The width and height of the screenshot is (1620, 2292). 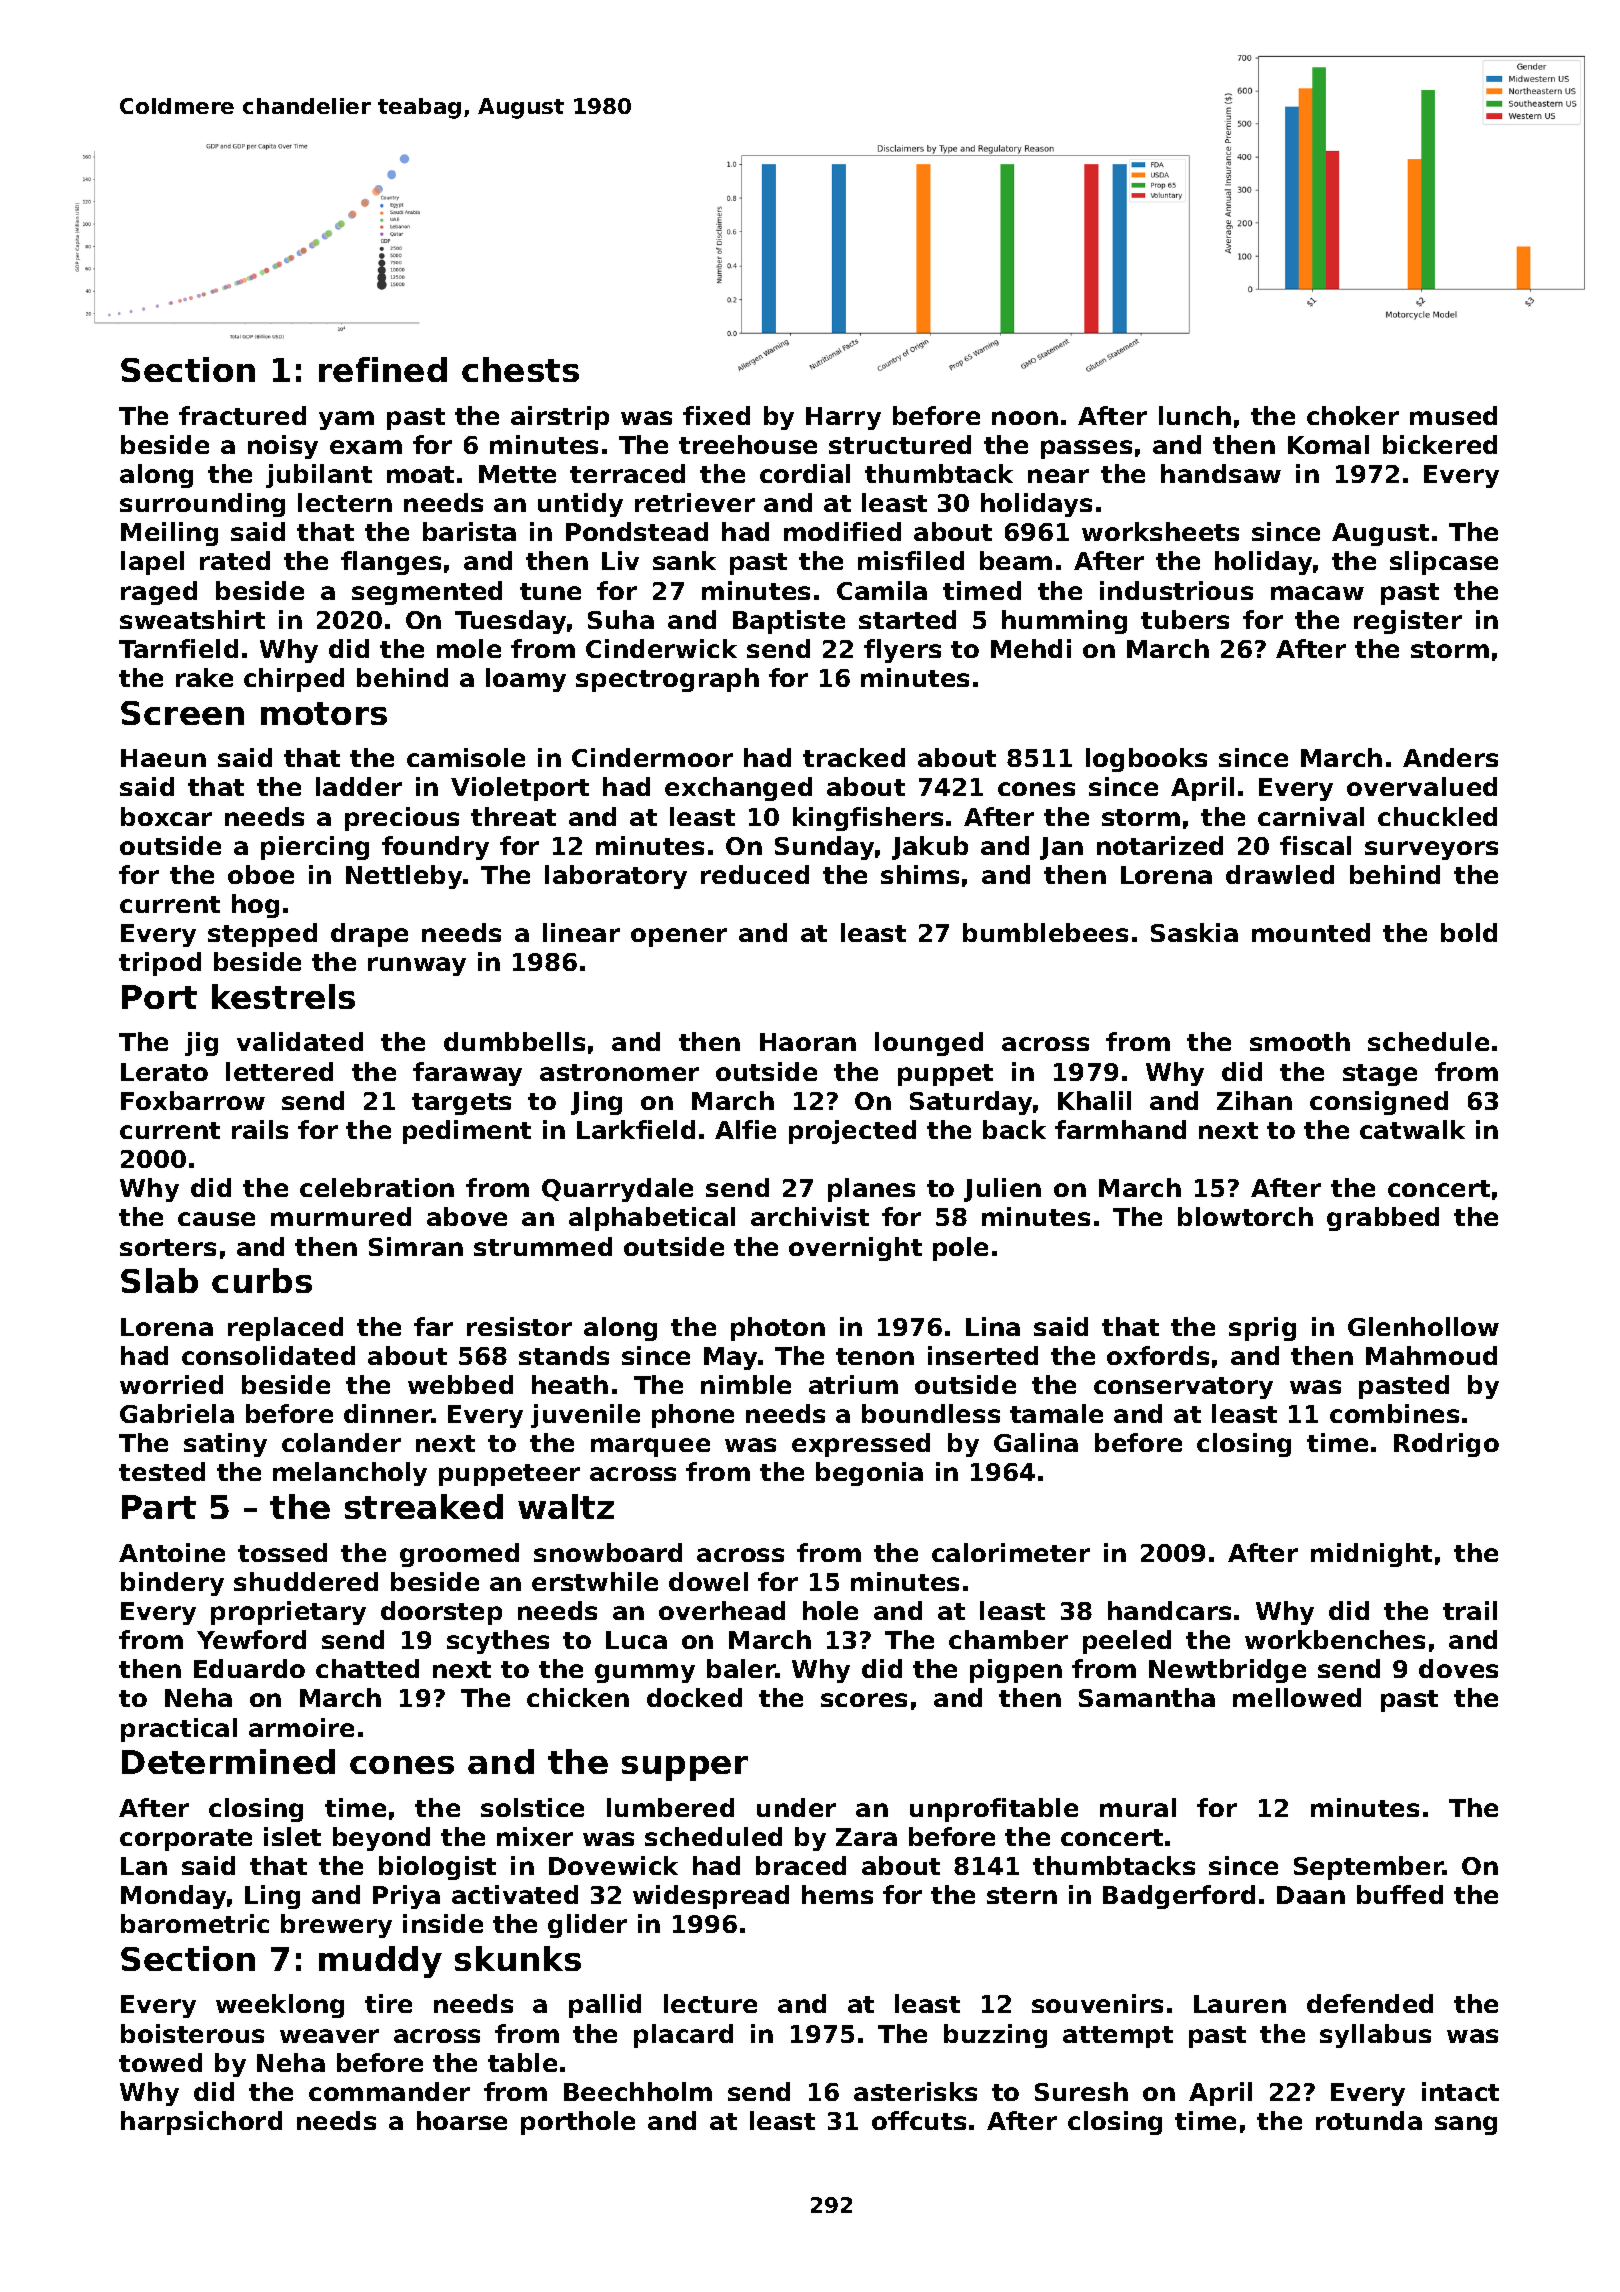 What do you see at coordinates (915, 2091) in the screenshot?
I see `asterisks` at bounding box center [915, 2091].
